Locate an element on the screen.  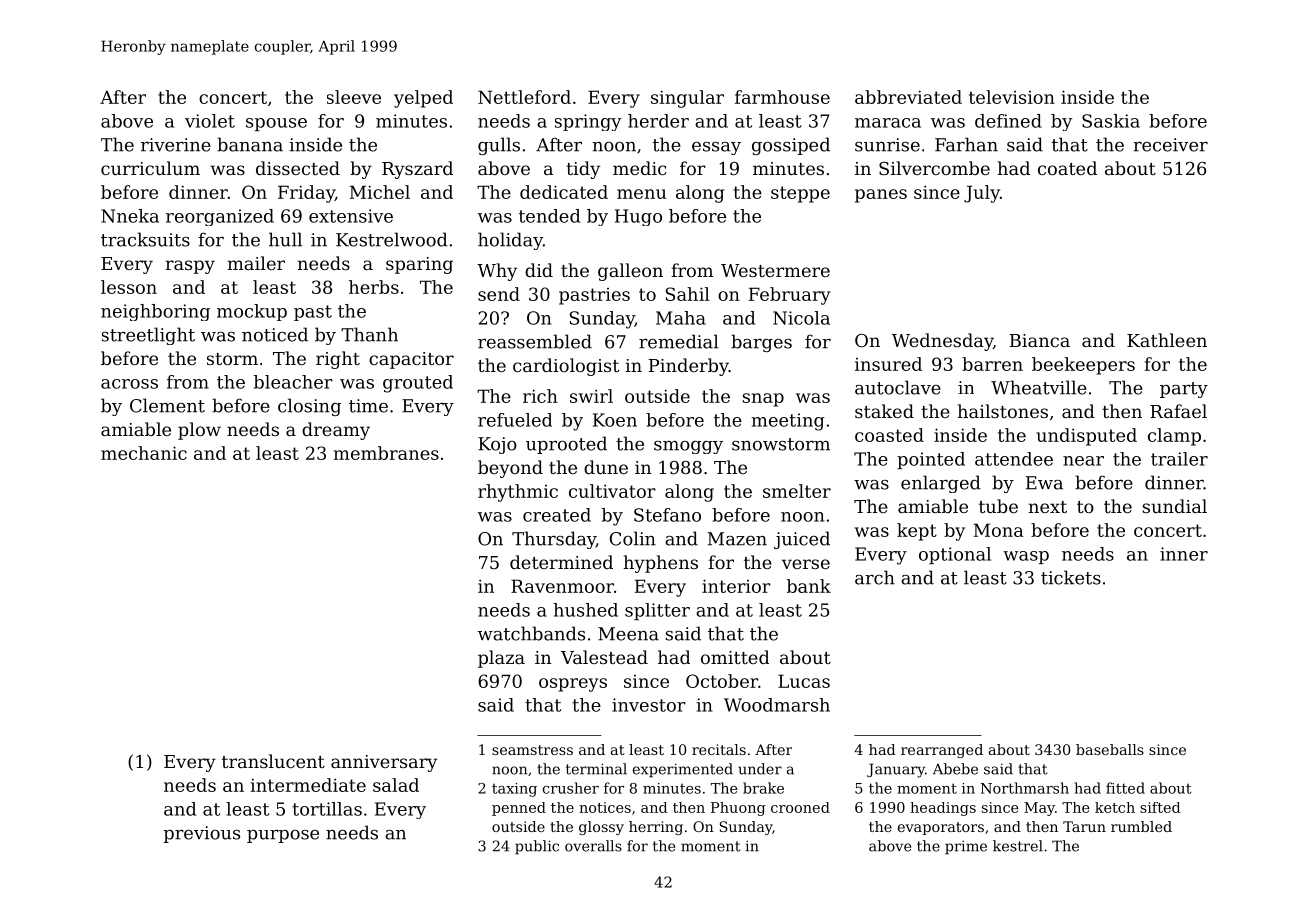
translucent is located at coordinates (273, 761).
